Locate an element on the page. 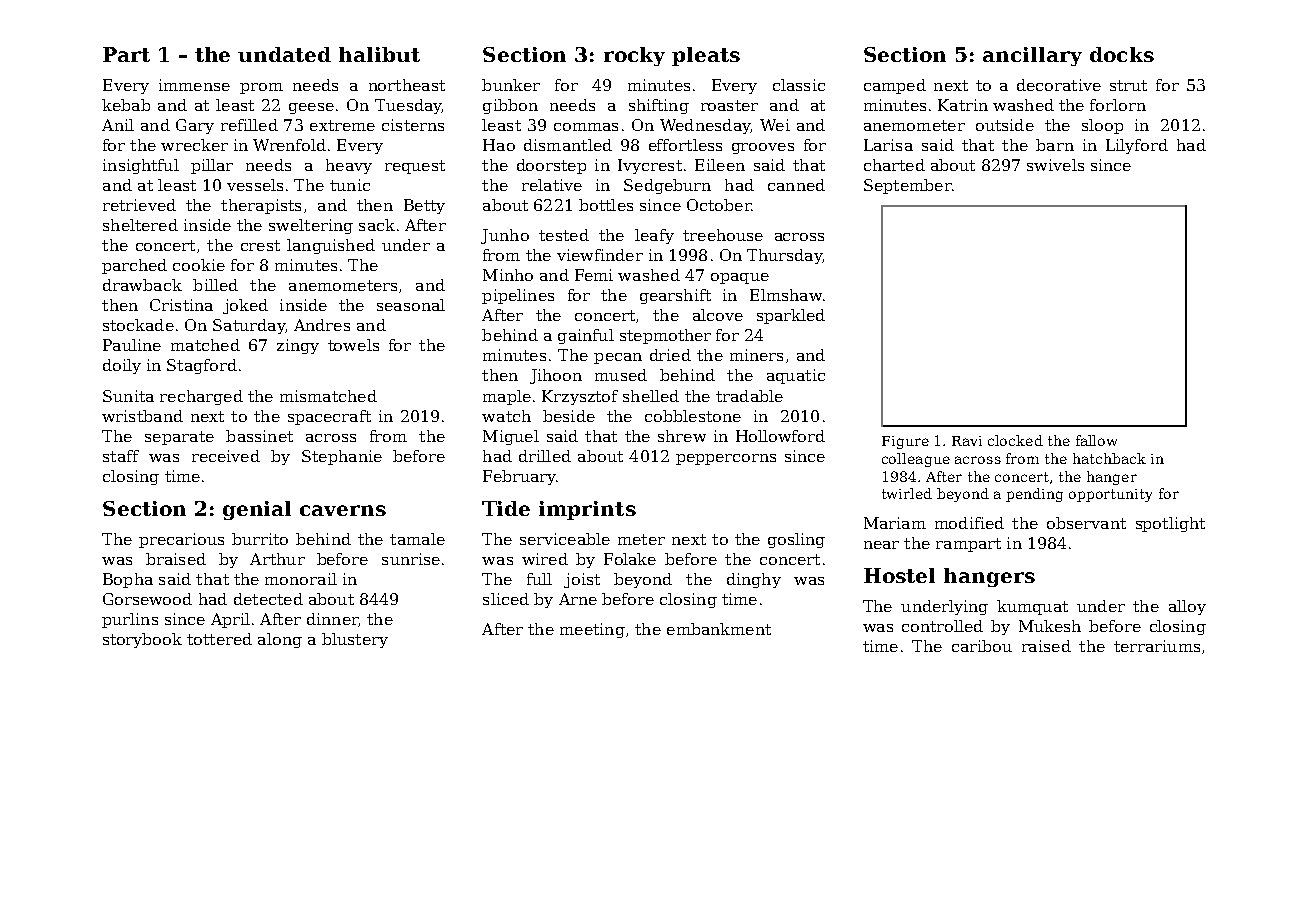 This document has width=1308, height=924. sheltered is located at coordinates (140, 225).
